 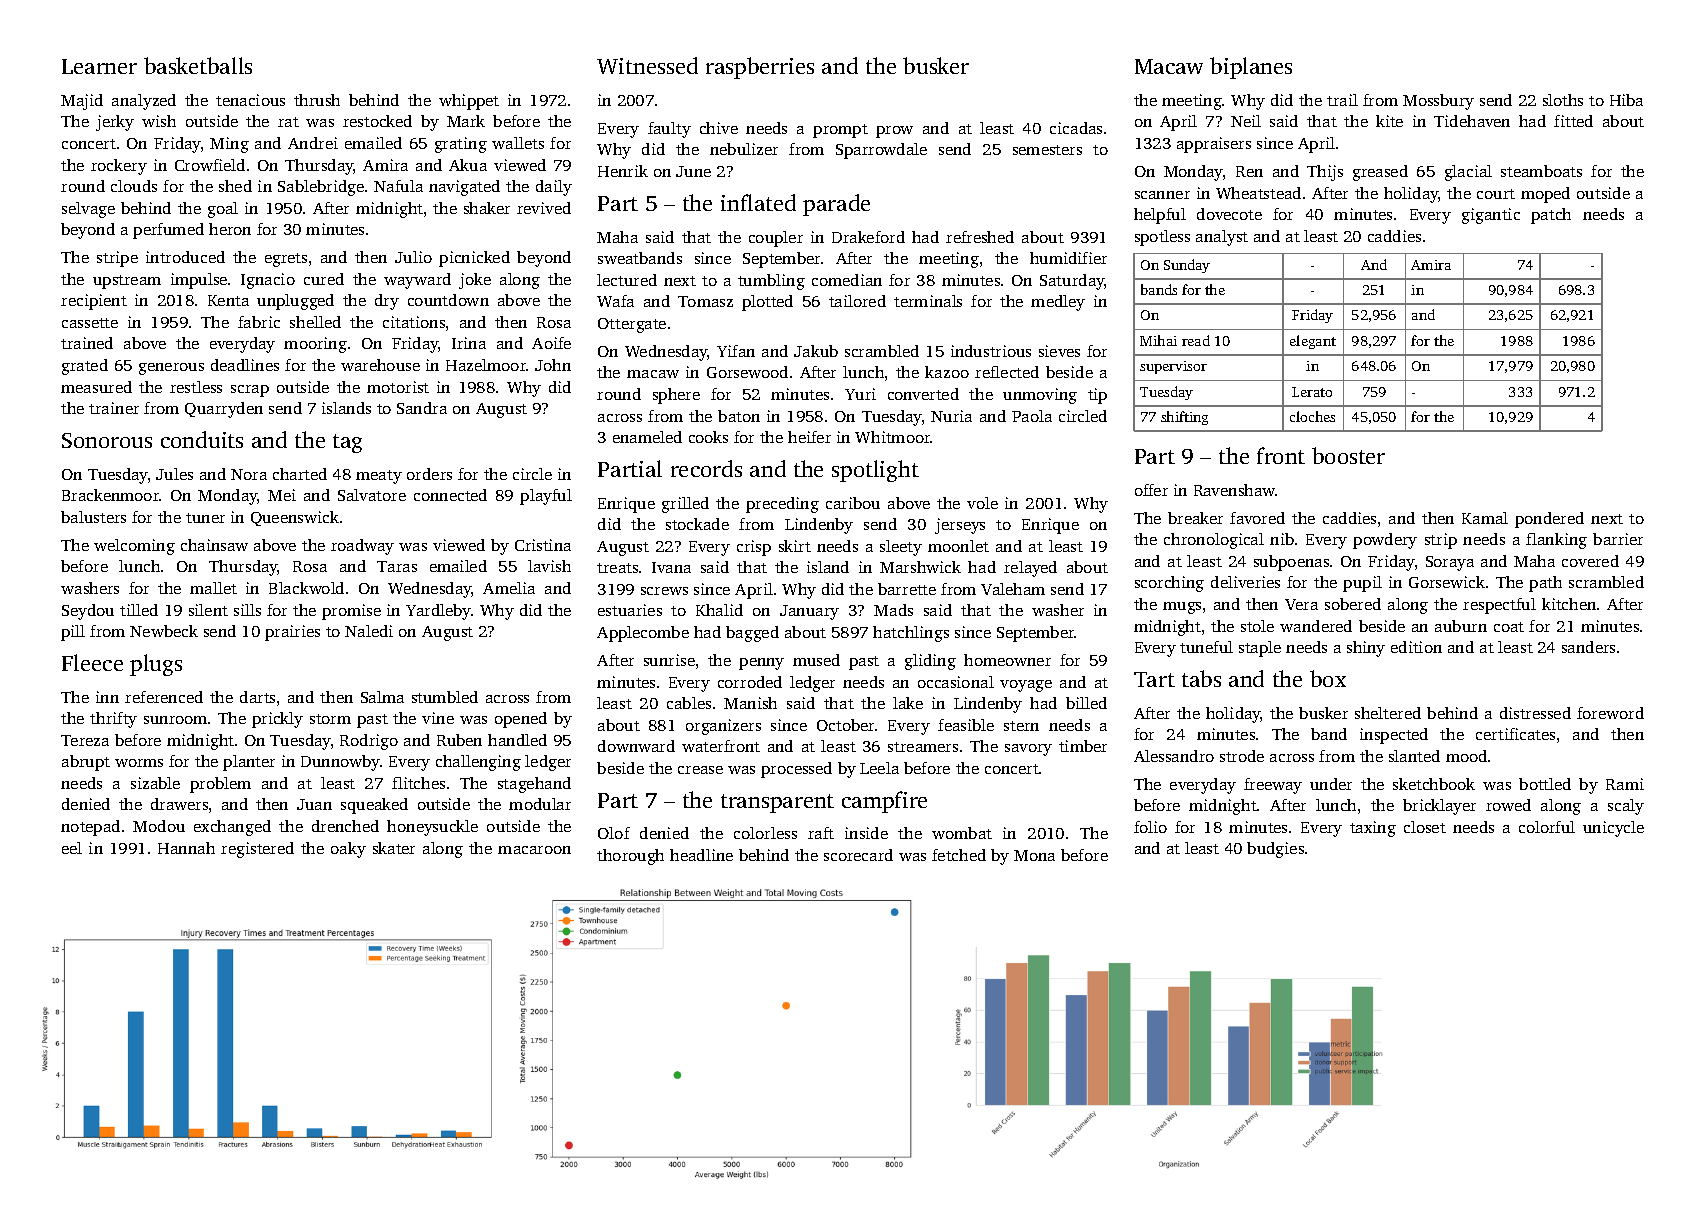 What do you see at coordinates (85, 740) in the screenshot?
I see `Tereza` at bounding box center [85, 740].
